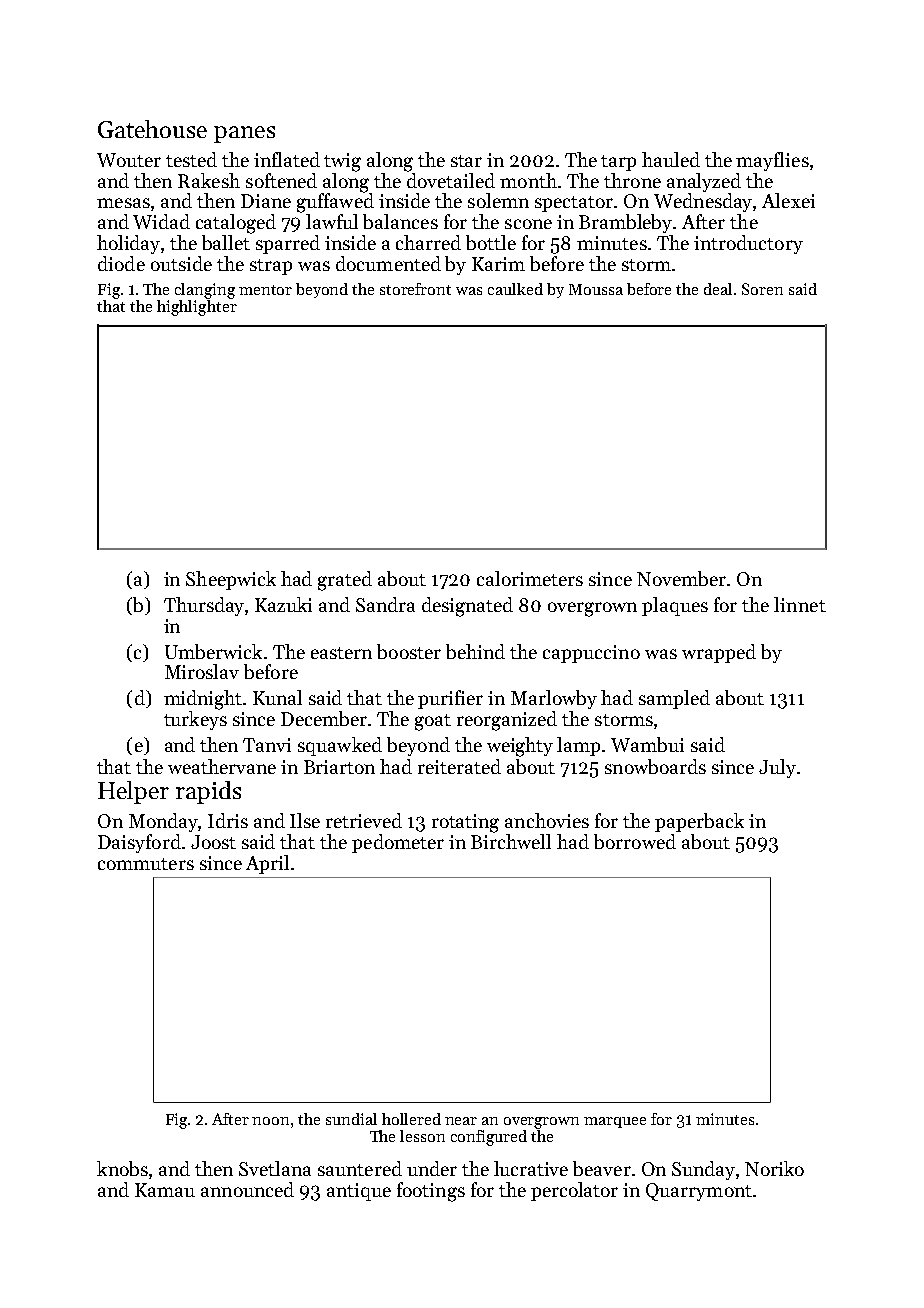 The image size is (924, 1308). What do you see at coordinates (515, 289) in the document?
I see `caulked` at bounding box center [515, 289].
